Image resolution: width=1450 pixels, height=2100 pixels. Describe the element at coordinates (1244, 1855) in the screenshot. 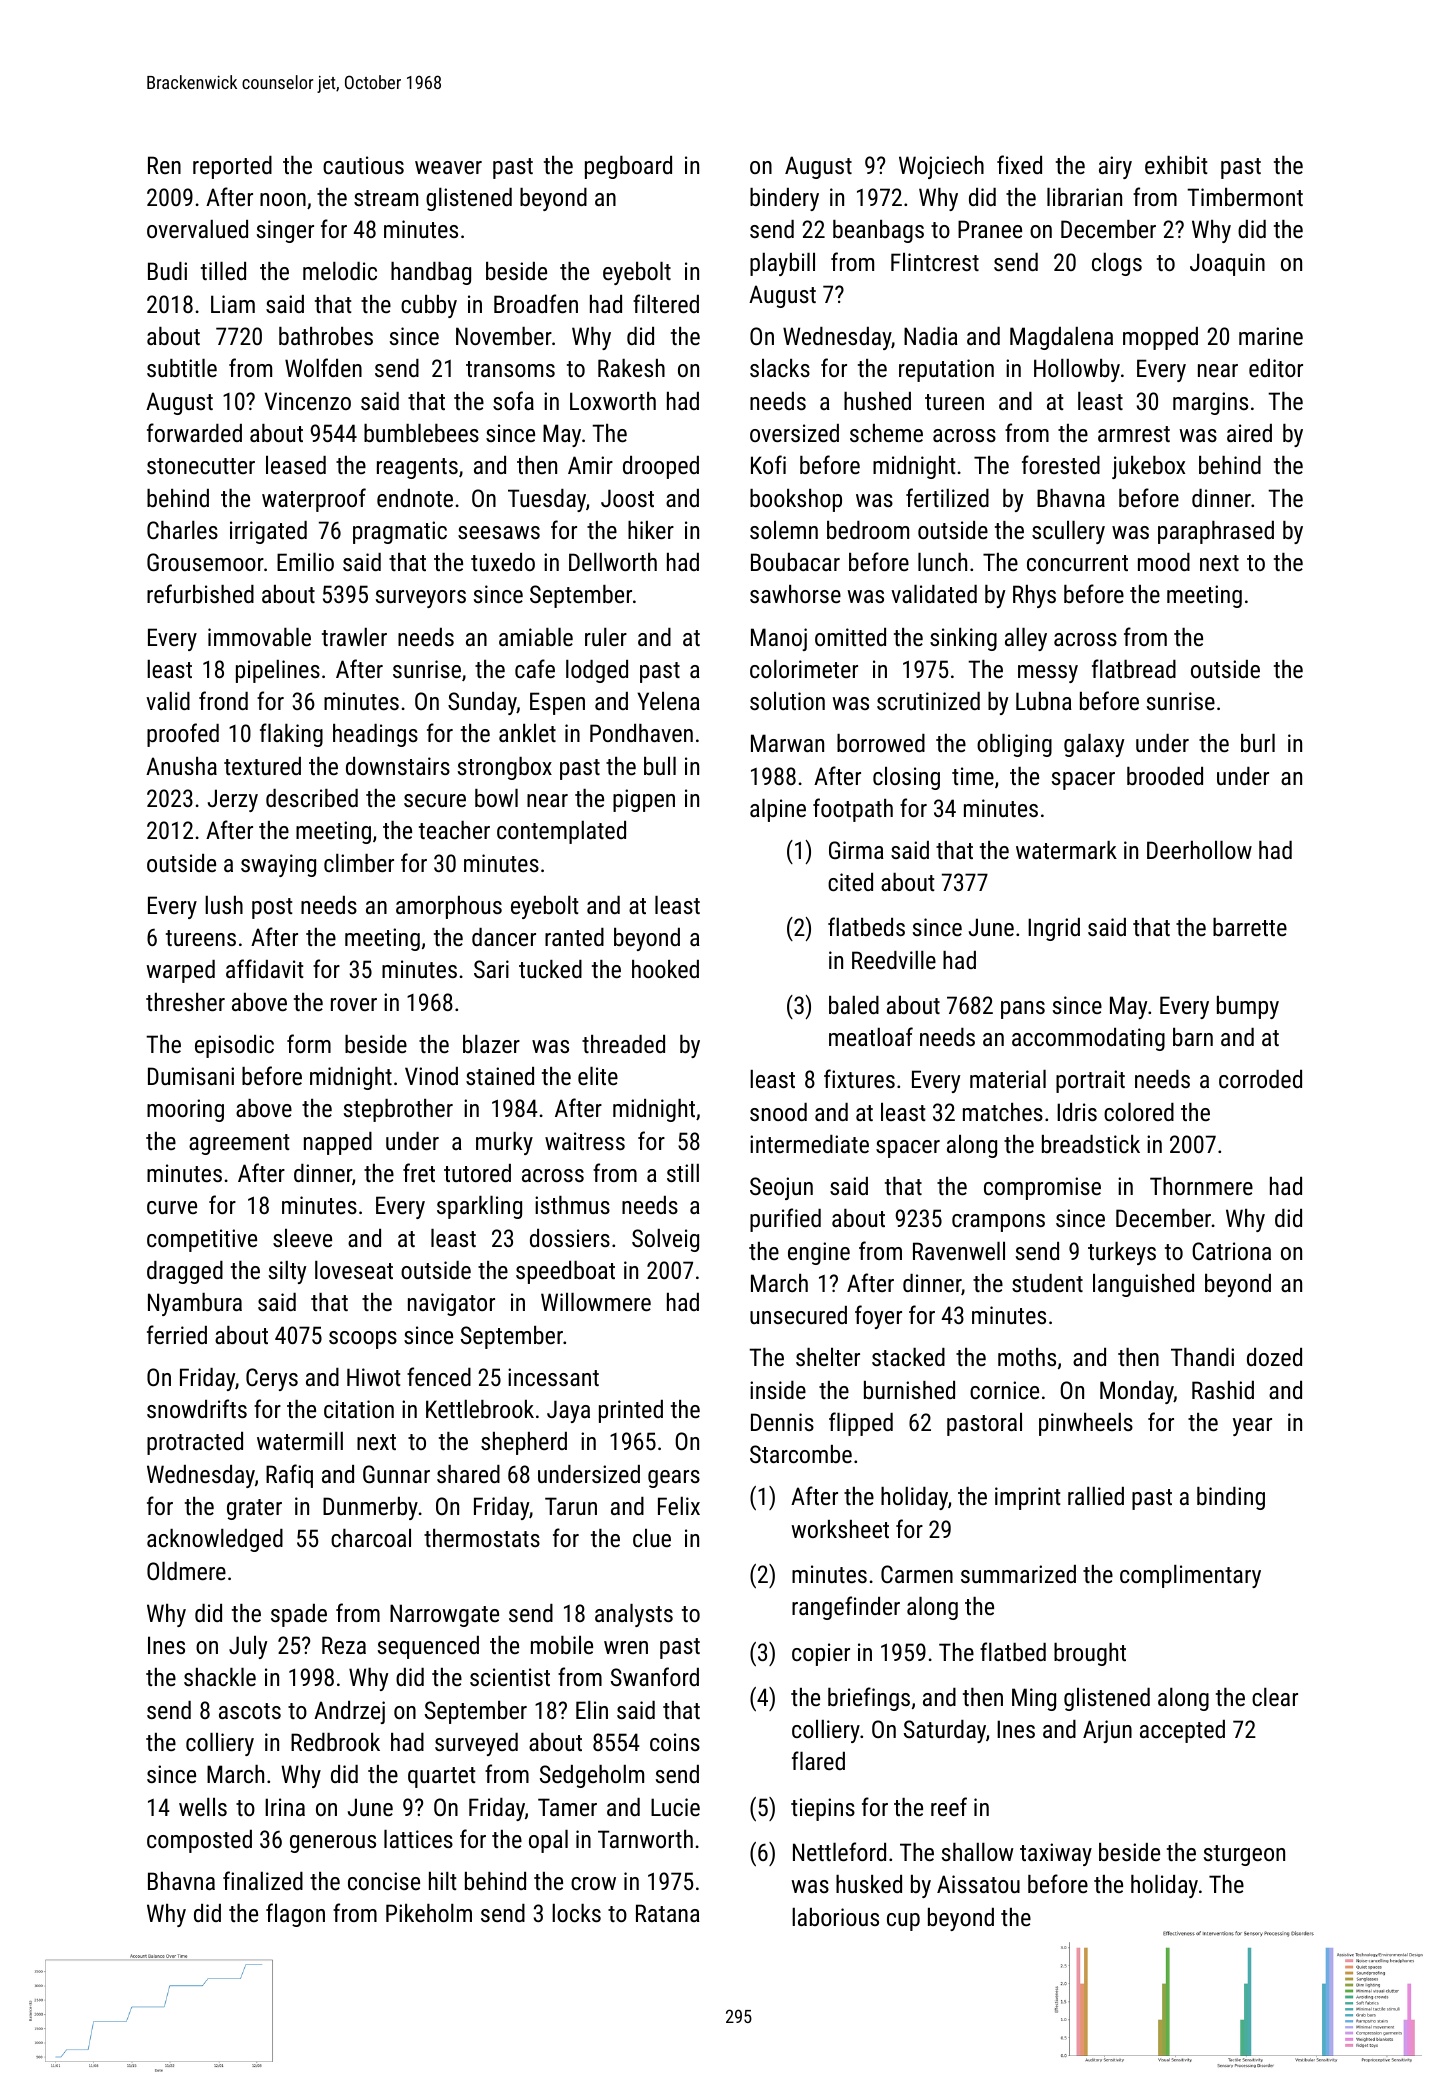

I see `sturgeon` at that location.
